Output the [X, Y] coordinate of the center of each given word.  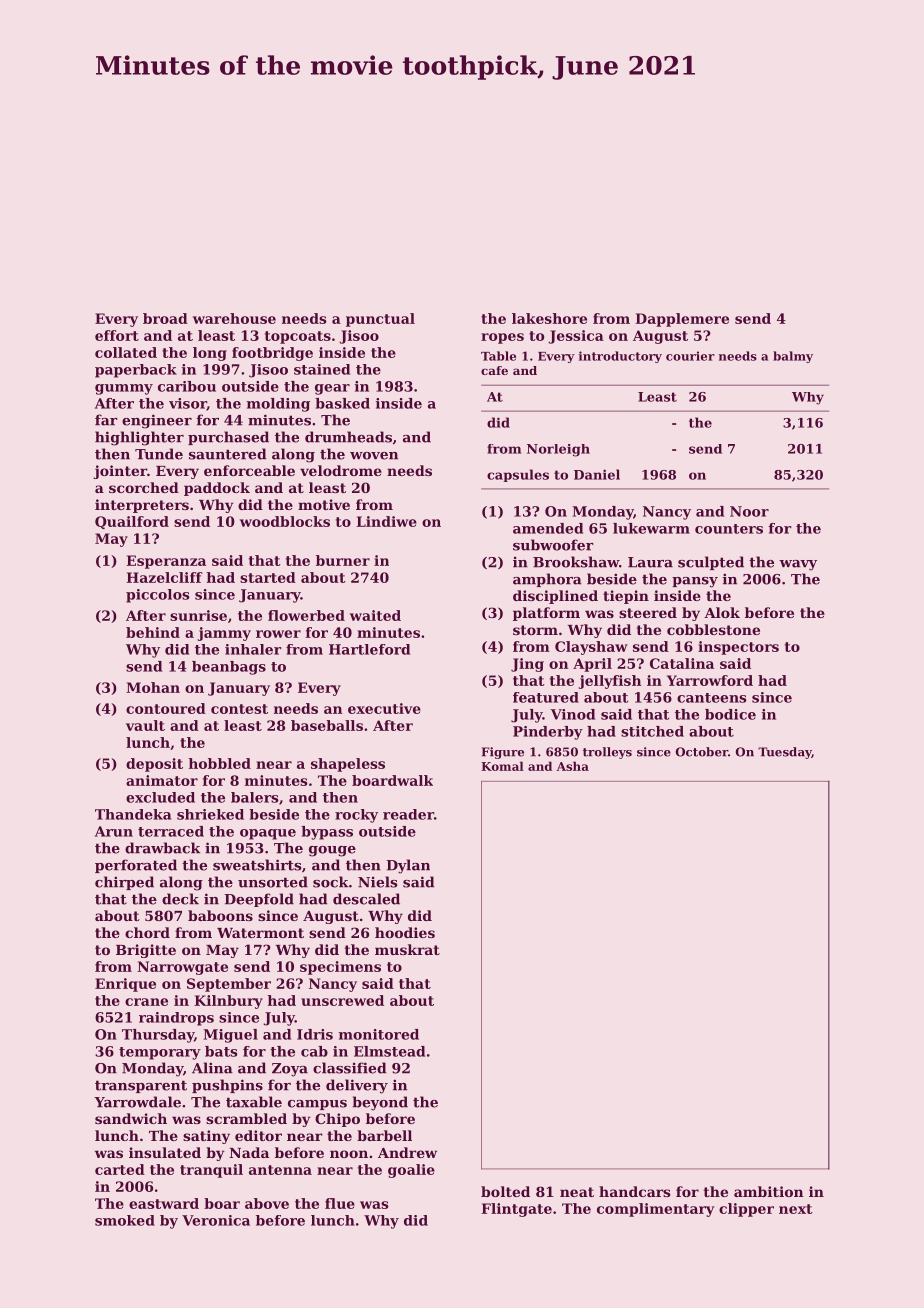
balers [254, 797]
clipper [746, 1210]
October [702, 752]
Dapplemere [682, 320]
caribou [187, 386]
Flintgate [516, 1210]
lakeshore [549, 318]
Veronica [216, 1220]
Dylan [408, 866]
